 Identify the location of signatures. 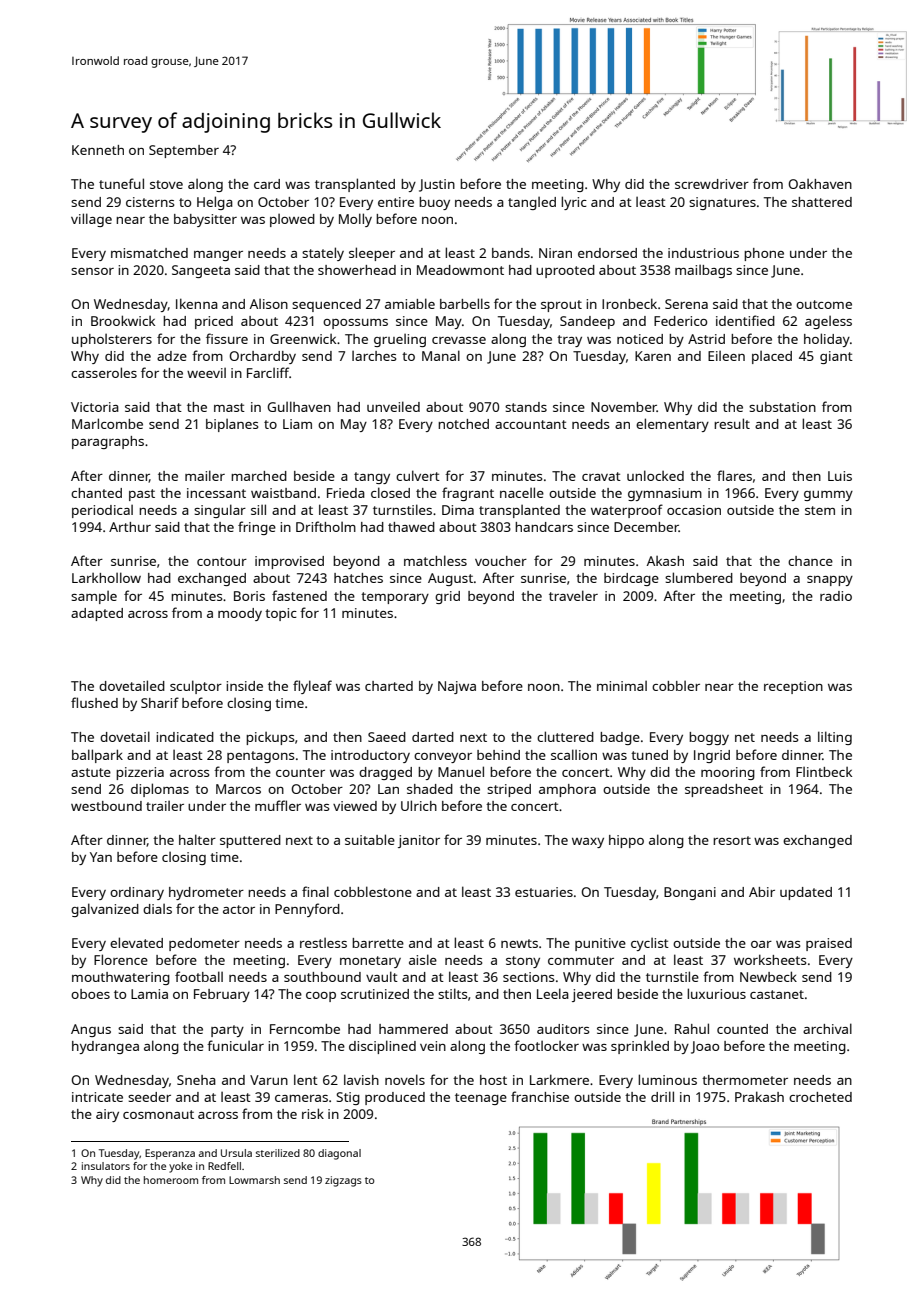
(722, 203).
